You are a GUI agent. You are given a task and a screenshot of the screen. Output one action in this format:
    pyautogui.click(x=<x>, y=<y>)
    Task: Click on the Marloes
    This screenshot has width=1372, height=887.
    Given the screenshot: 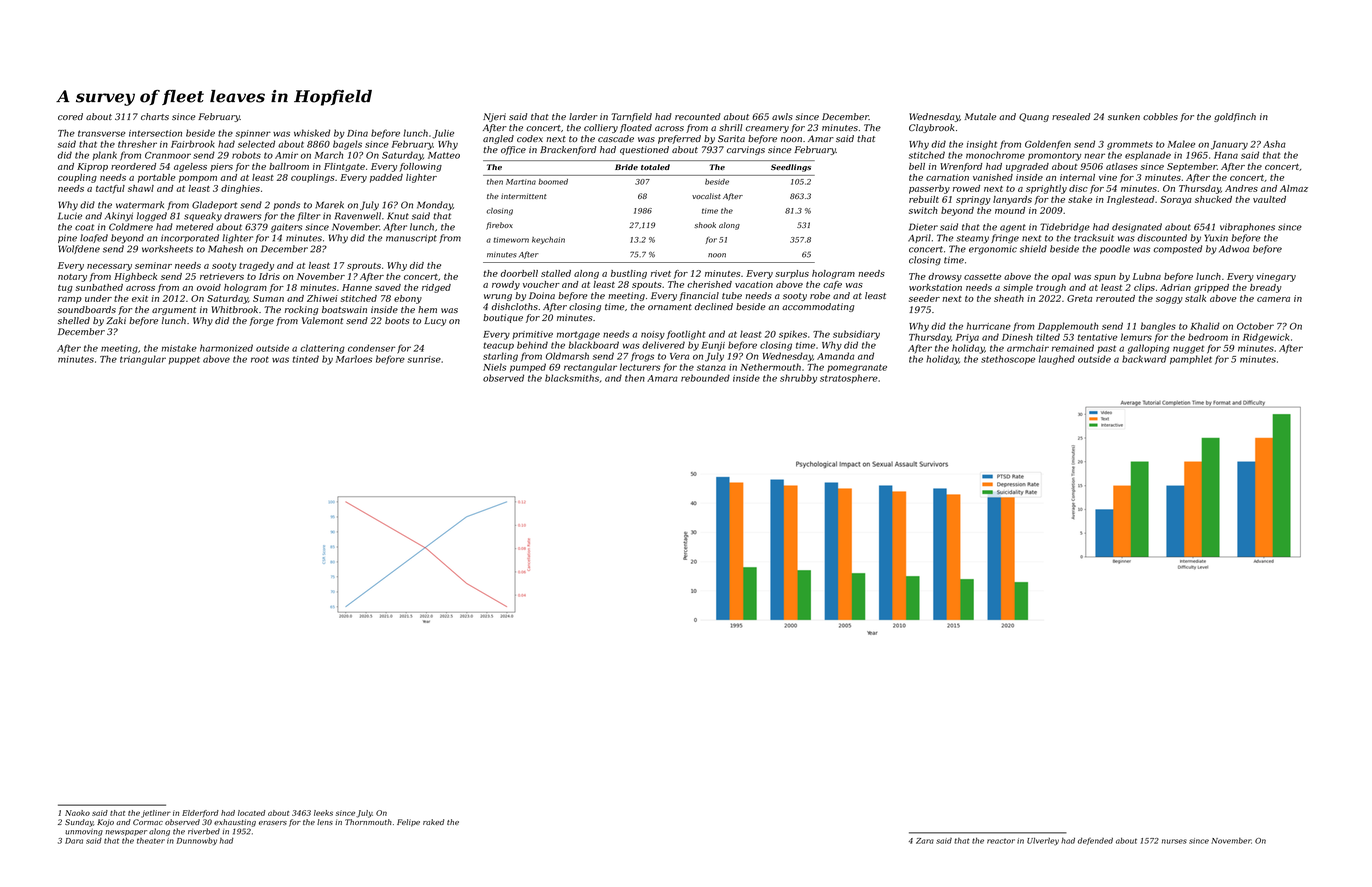 What is the action you would take?
    pyautogui.click(x=354, y=359)
